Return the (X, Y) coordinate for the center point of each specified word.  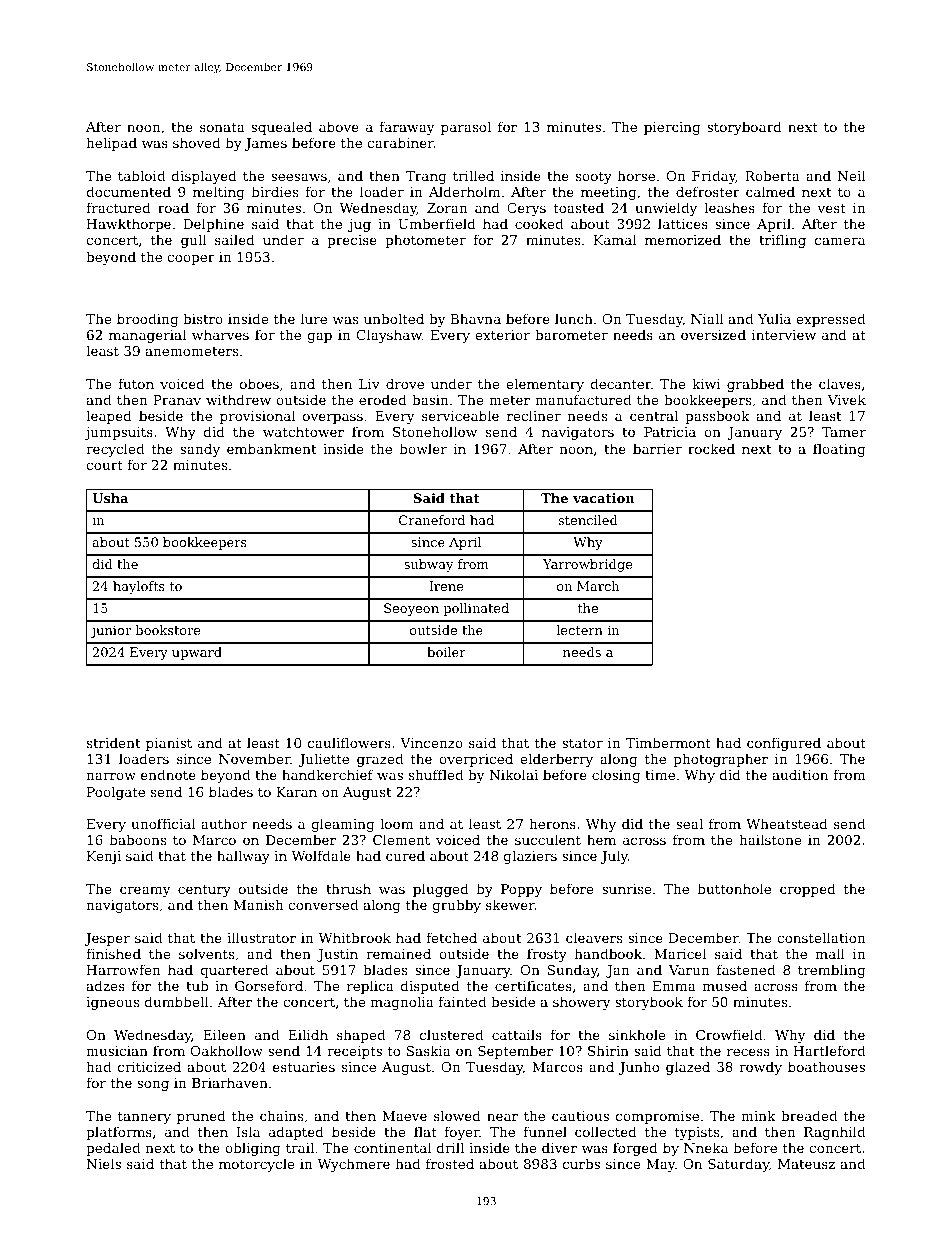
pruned (201, 1117)
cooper (191, 260)
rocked (711, 448)
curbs (581, 1163)
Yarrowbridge (587, 565)
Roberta (772, 175)
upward (197, 653)
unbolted (394, 318)
